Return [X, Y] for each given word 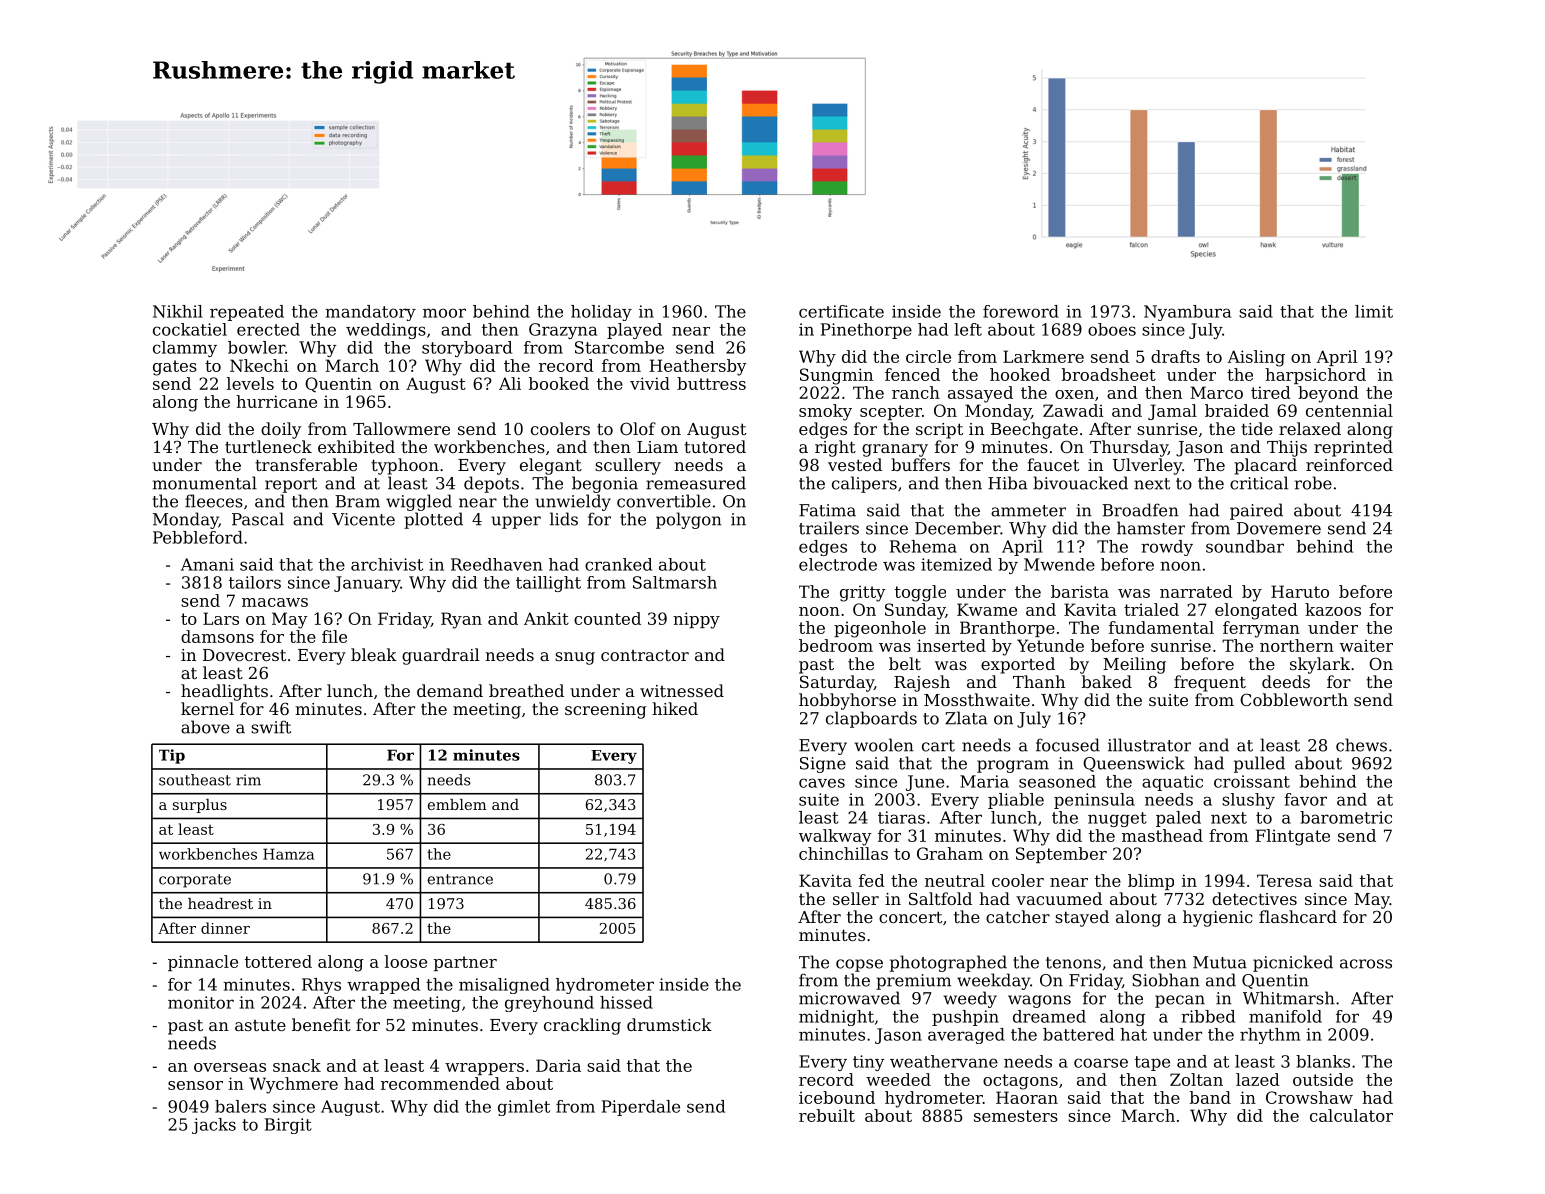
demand [450, 690]
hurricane [276, 401]
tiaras [901, 817]
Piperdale [641, 1108]
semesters [1016, 1116]
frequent [1210, 683]
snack [297, 1065]
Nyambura [1187, 313]
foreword [1021, 311]
